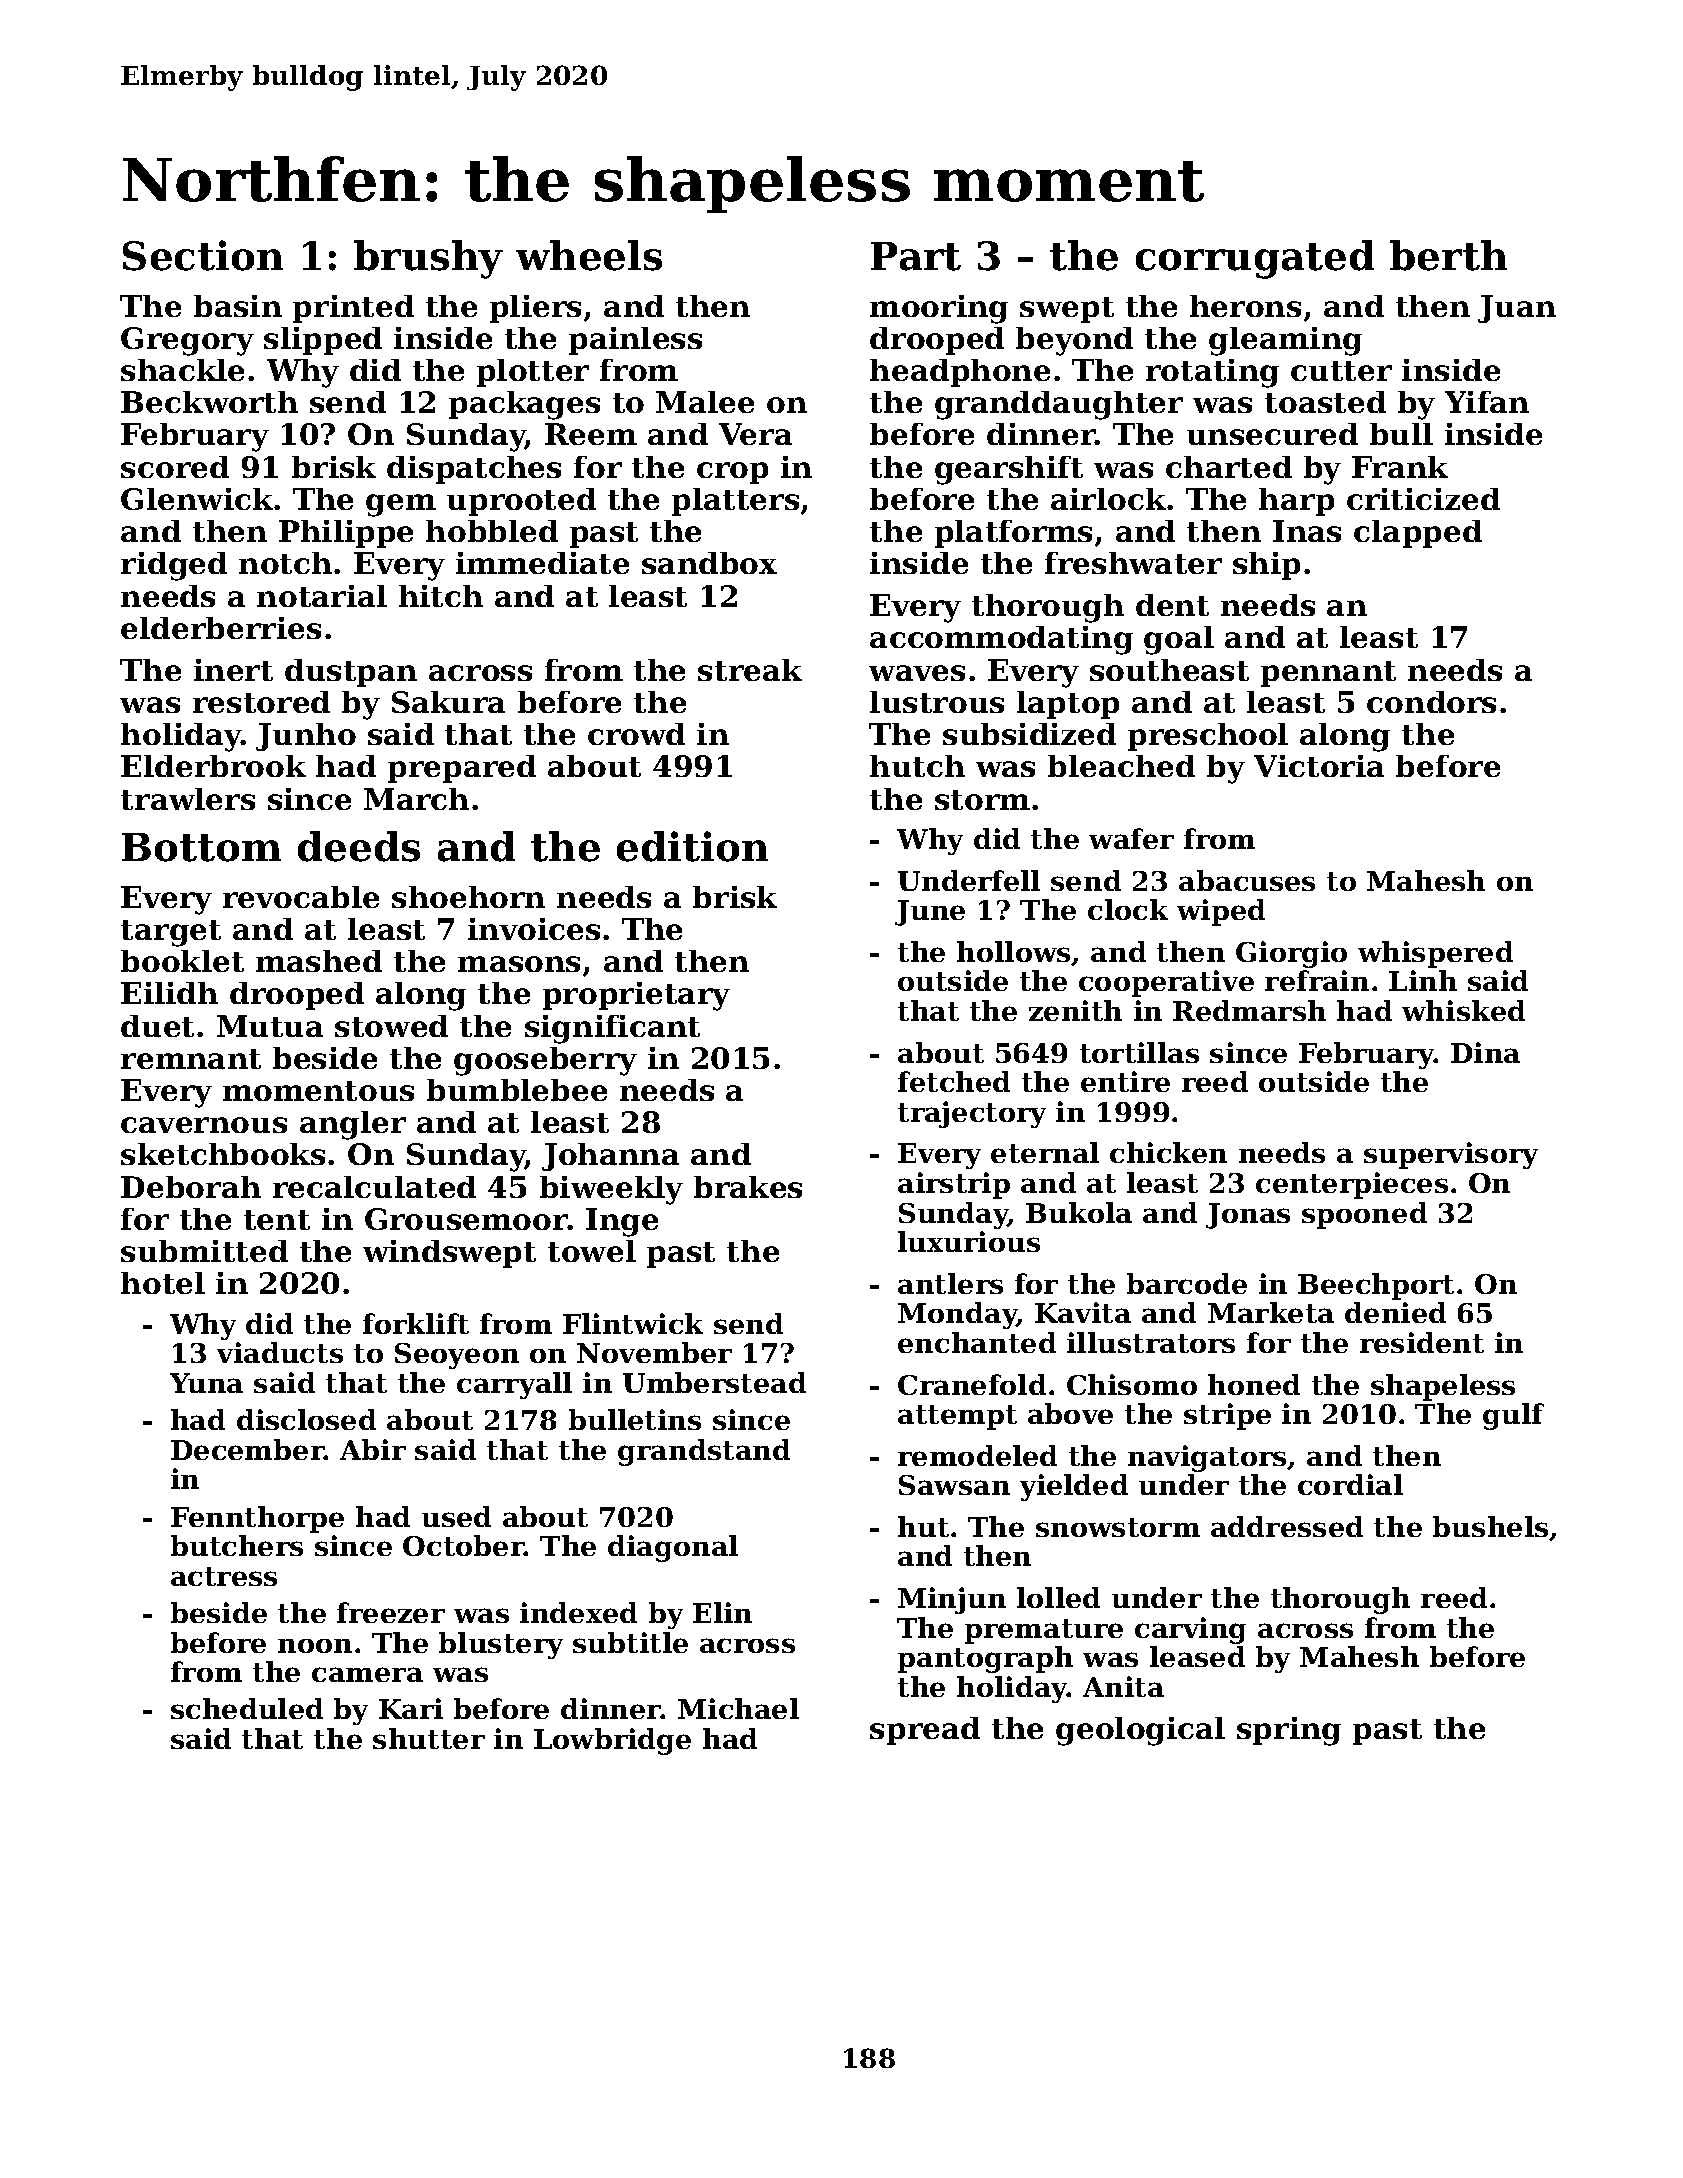 The width and height of the page is (1683, 2178). I want to click on Dina, so click(1485, 1052).
